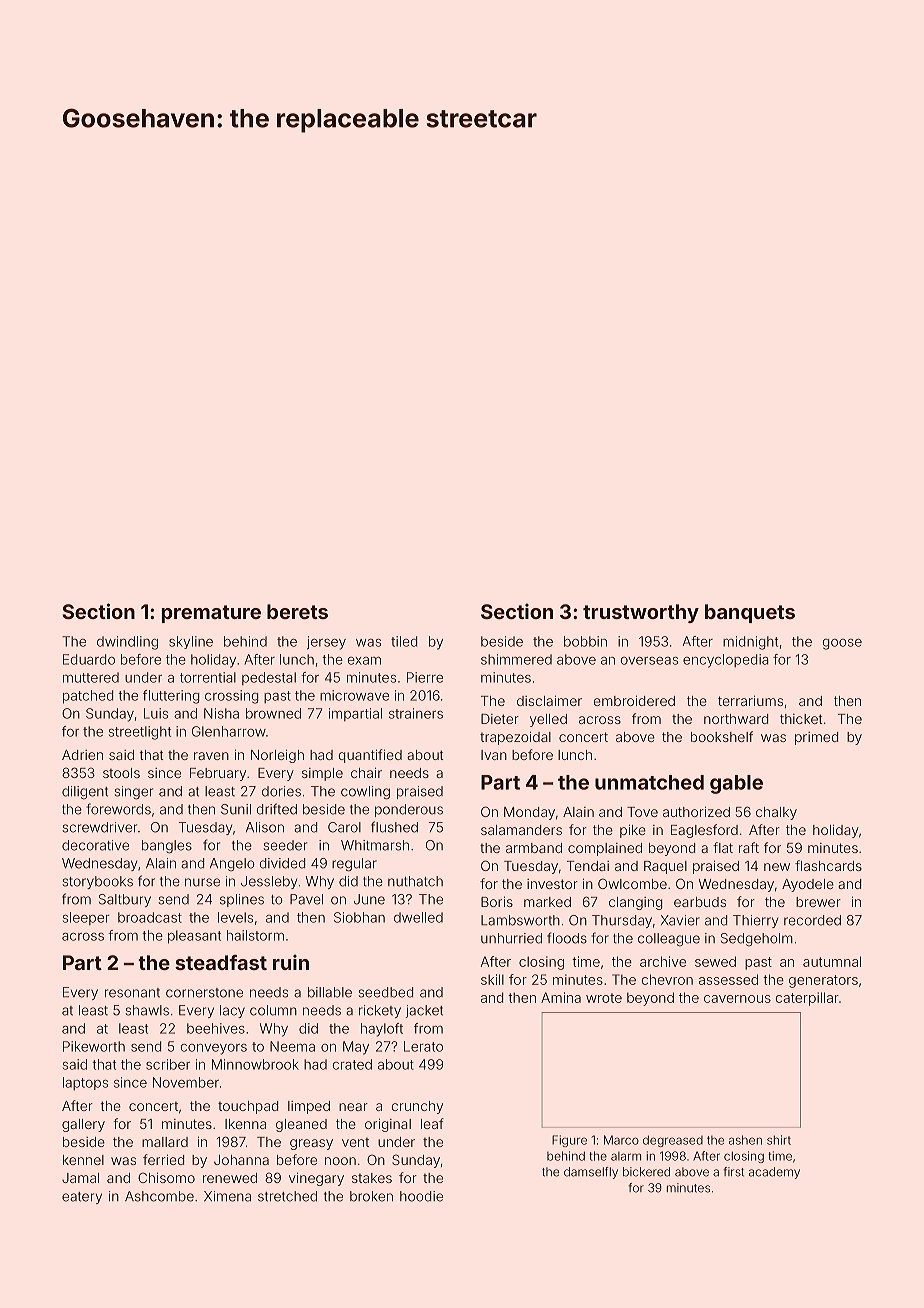 This screenshot has width=924, height=1308. Describe the element at coordinates (147, 1010) in the screenshot. I see `shawls` at that location.
